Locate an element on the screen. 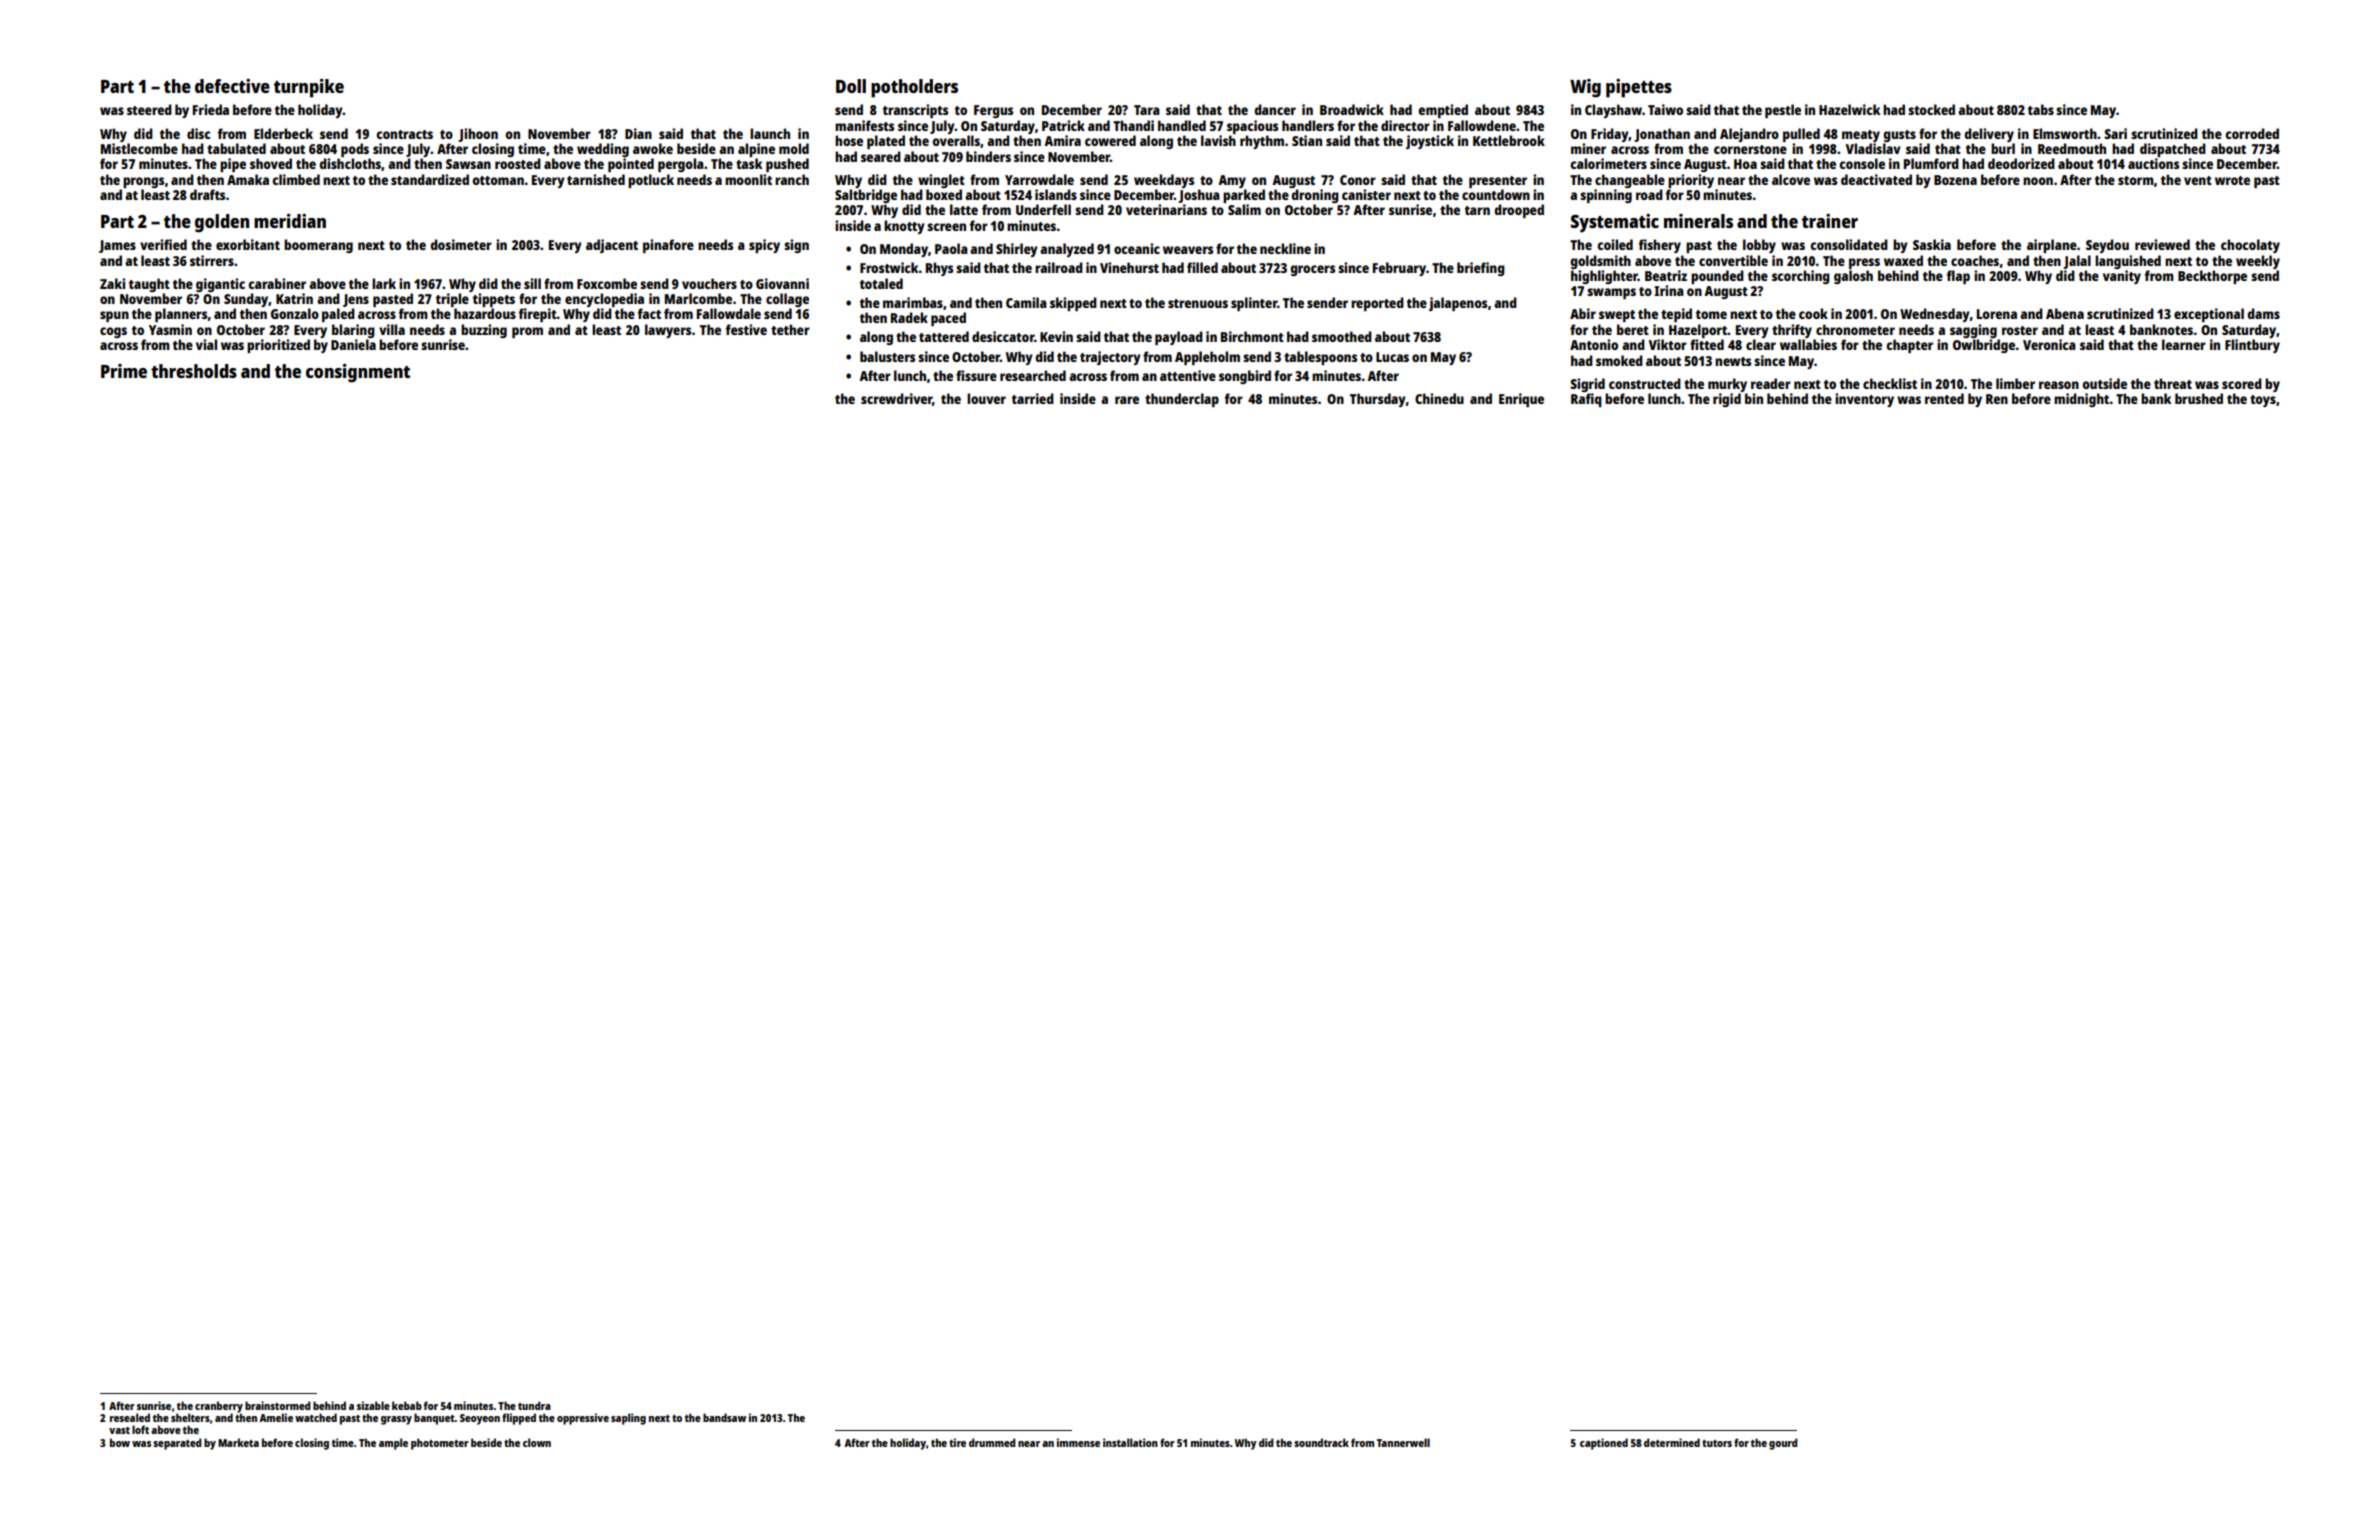 Image resolution: width=2380 pixels, height=1540 pixels. midnight is located at coordinates (2082, 400).
